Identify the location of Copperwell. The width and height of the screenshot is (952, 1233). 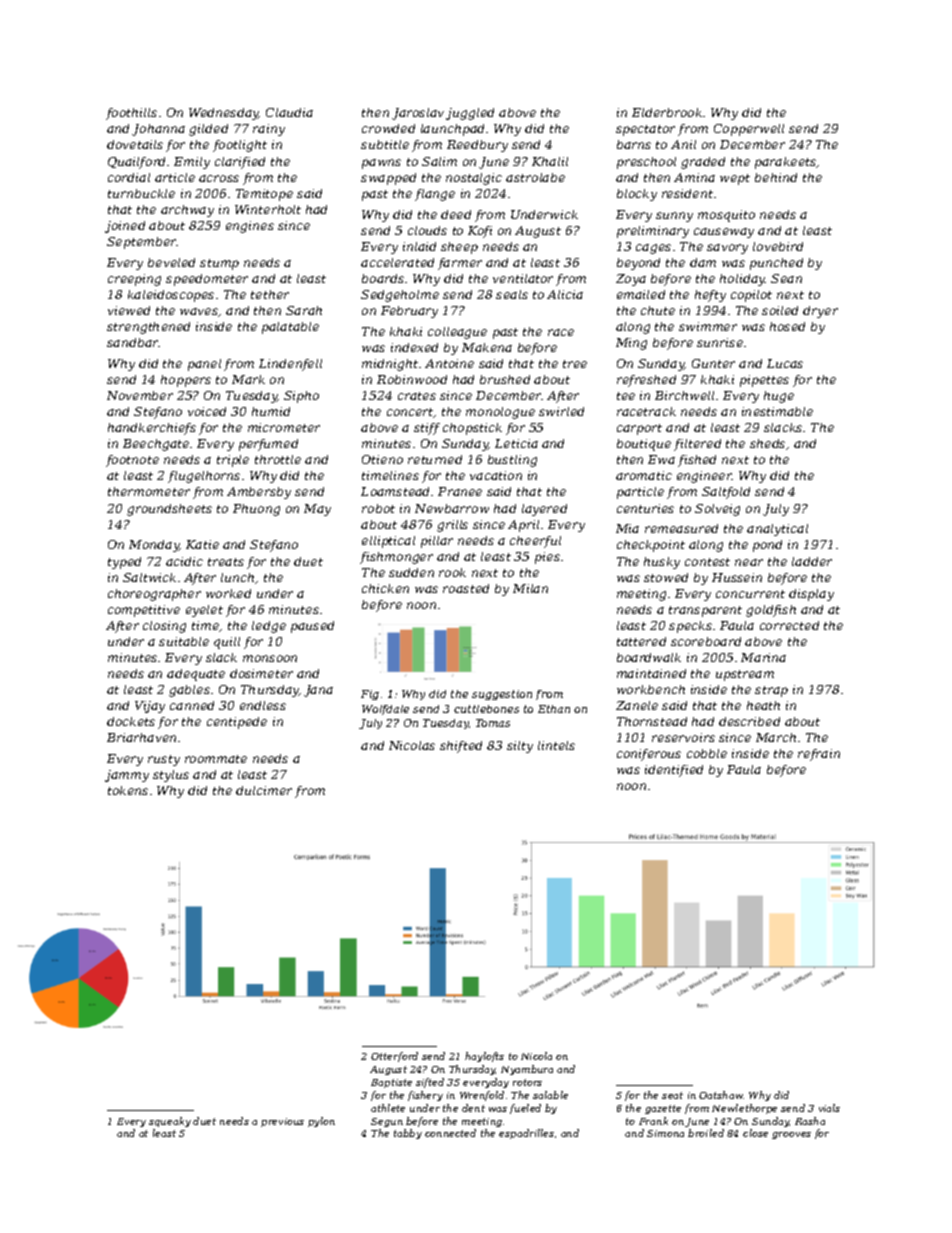
(749, 130).
